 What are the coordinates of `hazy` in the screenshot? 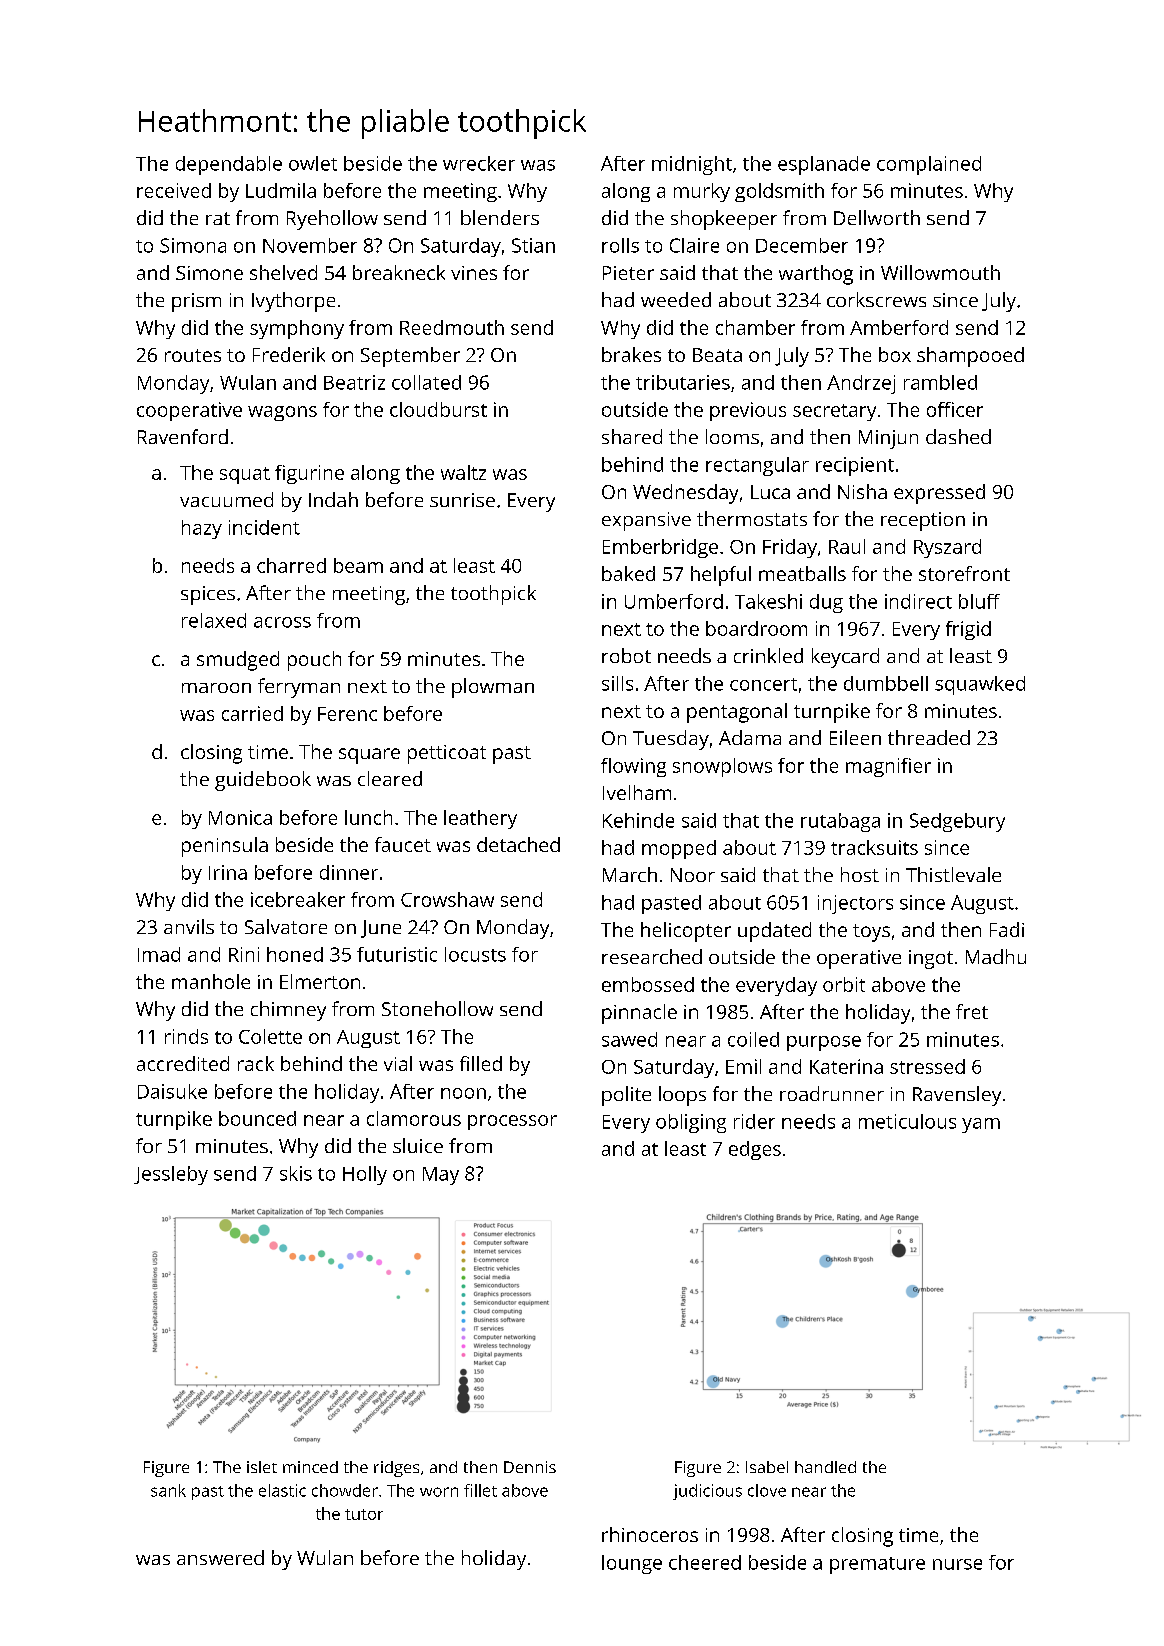 It's located at (202, 529).
